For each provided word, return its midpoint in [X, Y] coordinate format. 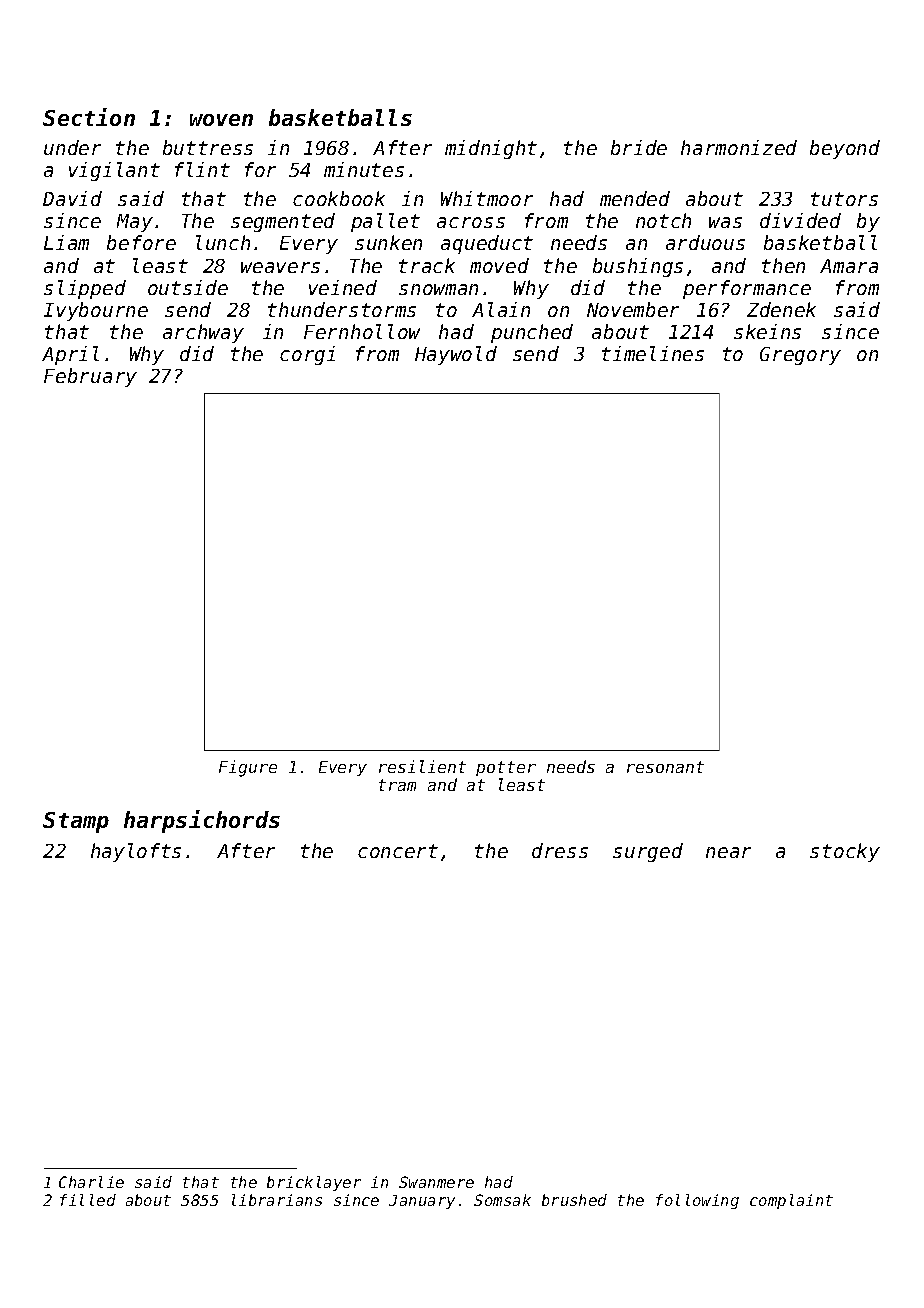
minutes [364, 169]
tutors [844, 199]
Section [89, 117]
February [90, 377]
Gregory [800, 356]
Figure [248, 768]
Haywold [456, 355]
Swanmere [436, 1182]
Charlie [91, 1182]
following [697, 1201]
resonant [665, 767]
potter [506, 768]
